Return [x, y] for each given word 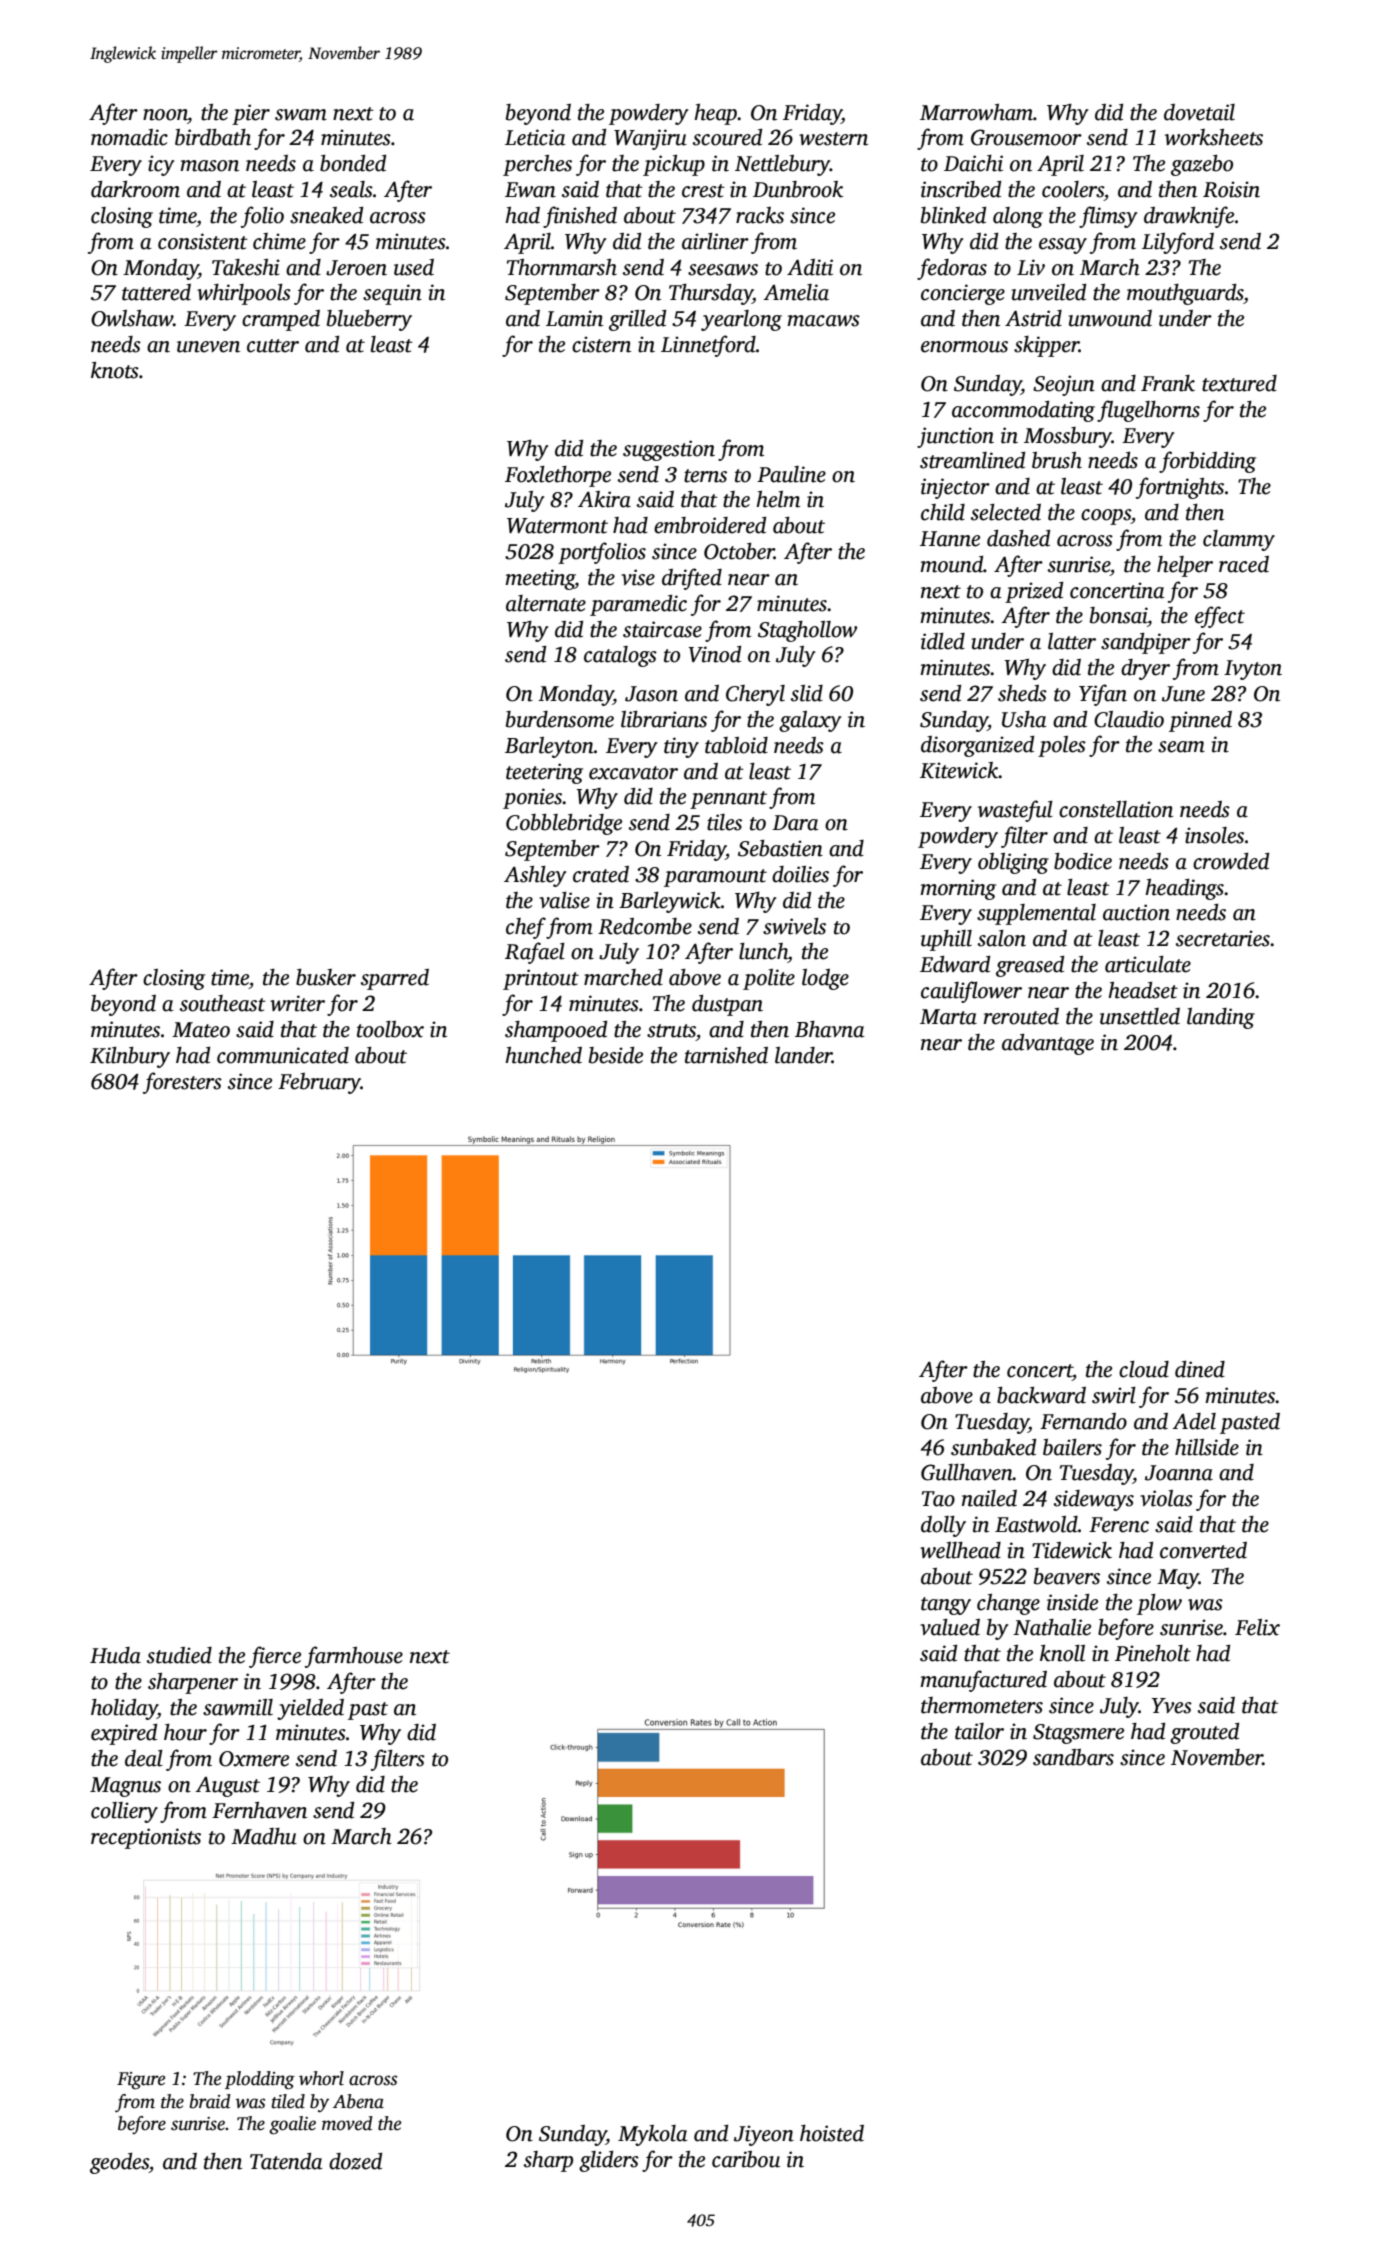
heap [715, 114]
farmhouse [354, 1657]
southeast [223, 1003]
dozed [355, 2161]
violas [1166, 1498]
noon [165, 115]
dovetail [1199, 112]
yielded [310, 1709]
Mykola [653, 2135]
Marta [948, 1017]
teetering [544, 773]
